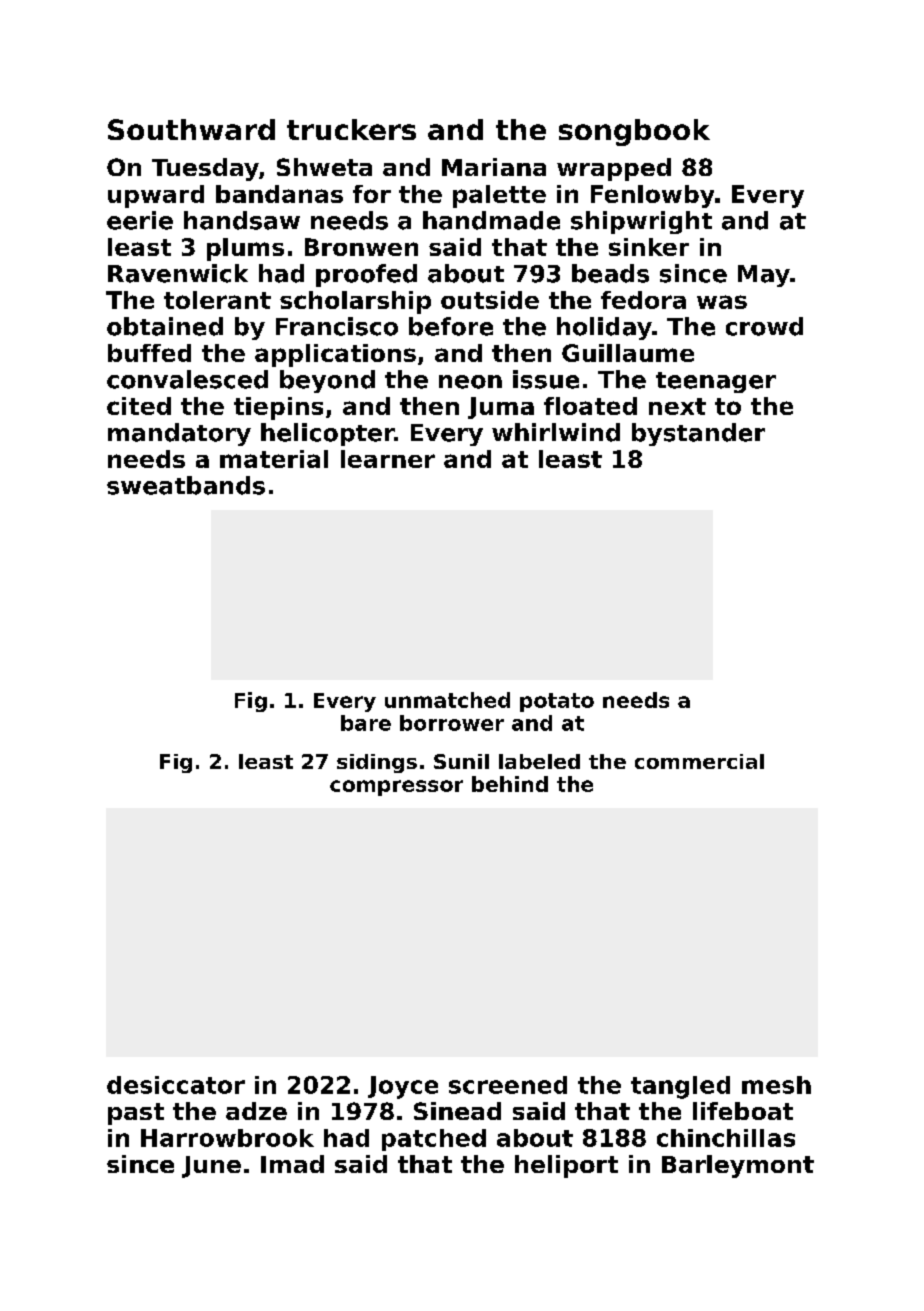 This screenshot has height=1311, width=924. I want to click on screened, so click(508, 1085).
